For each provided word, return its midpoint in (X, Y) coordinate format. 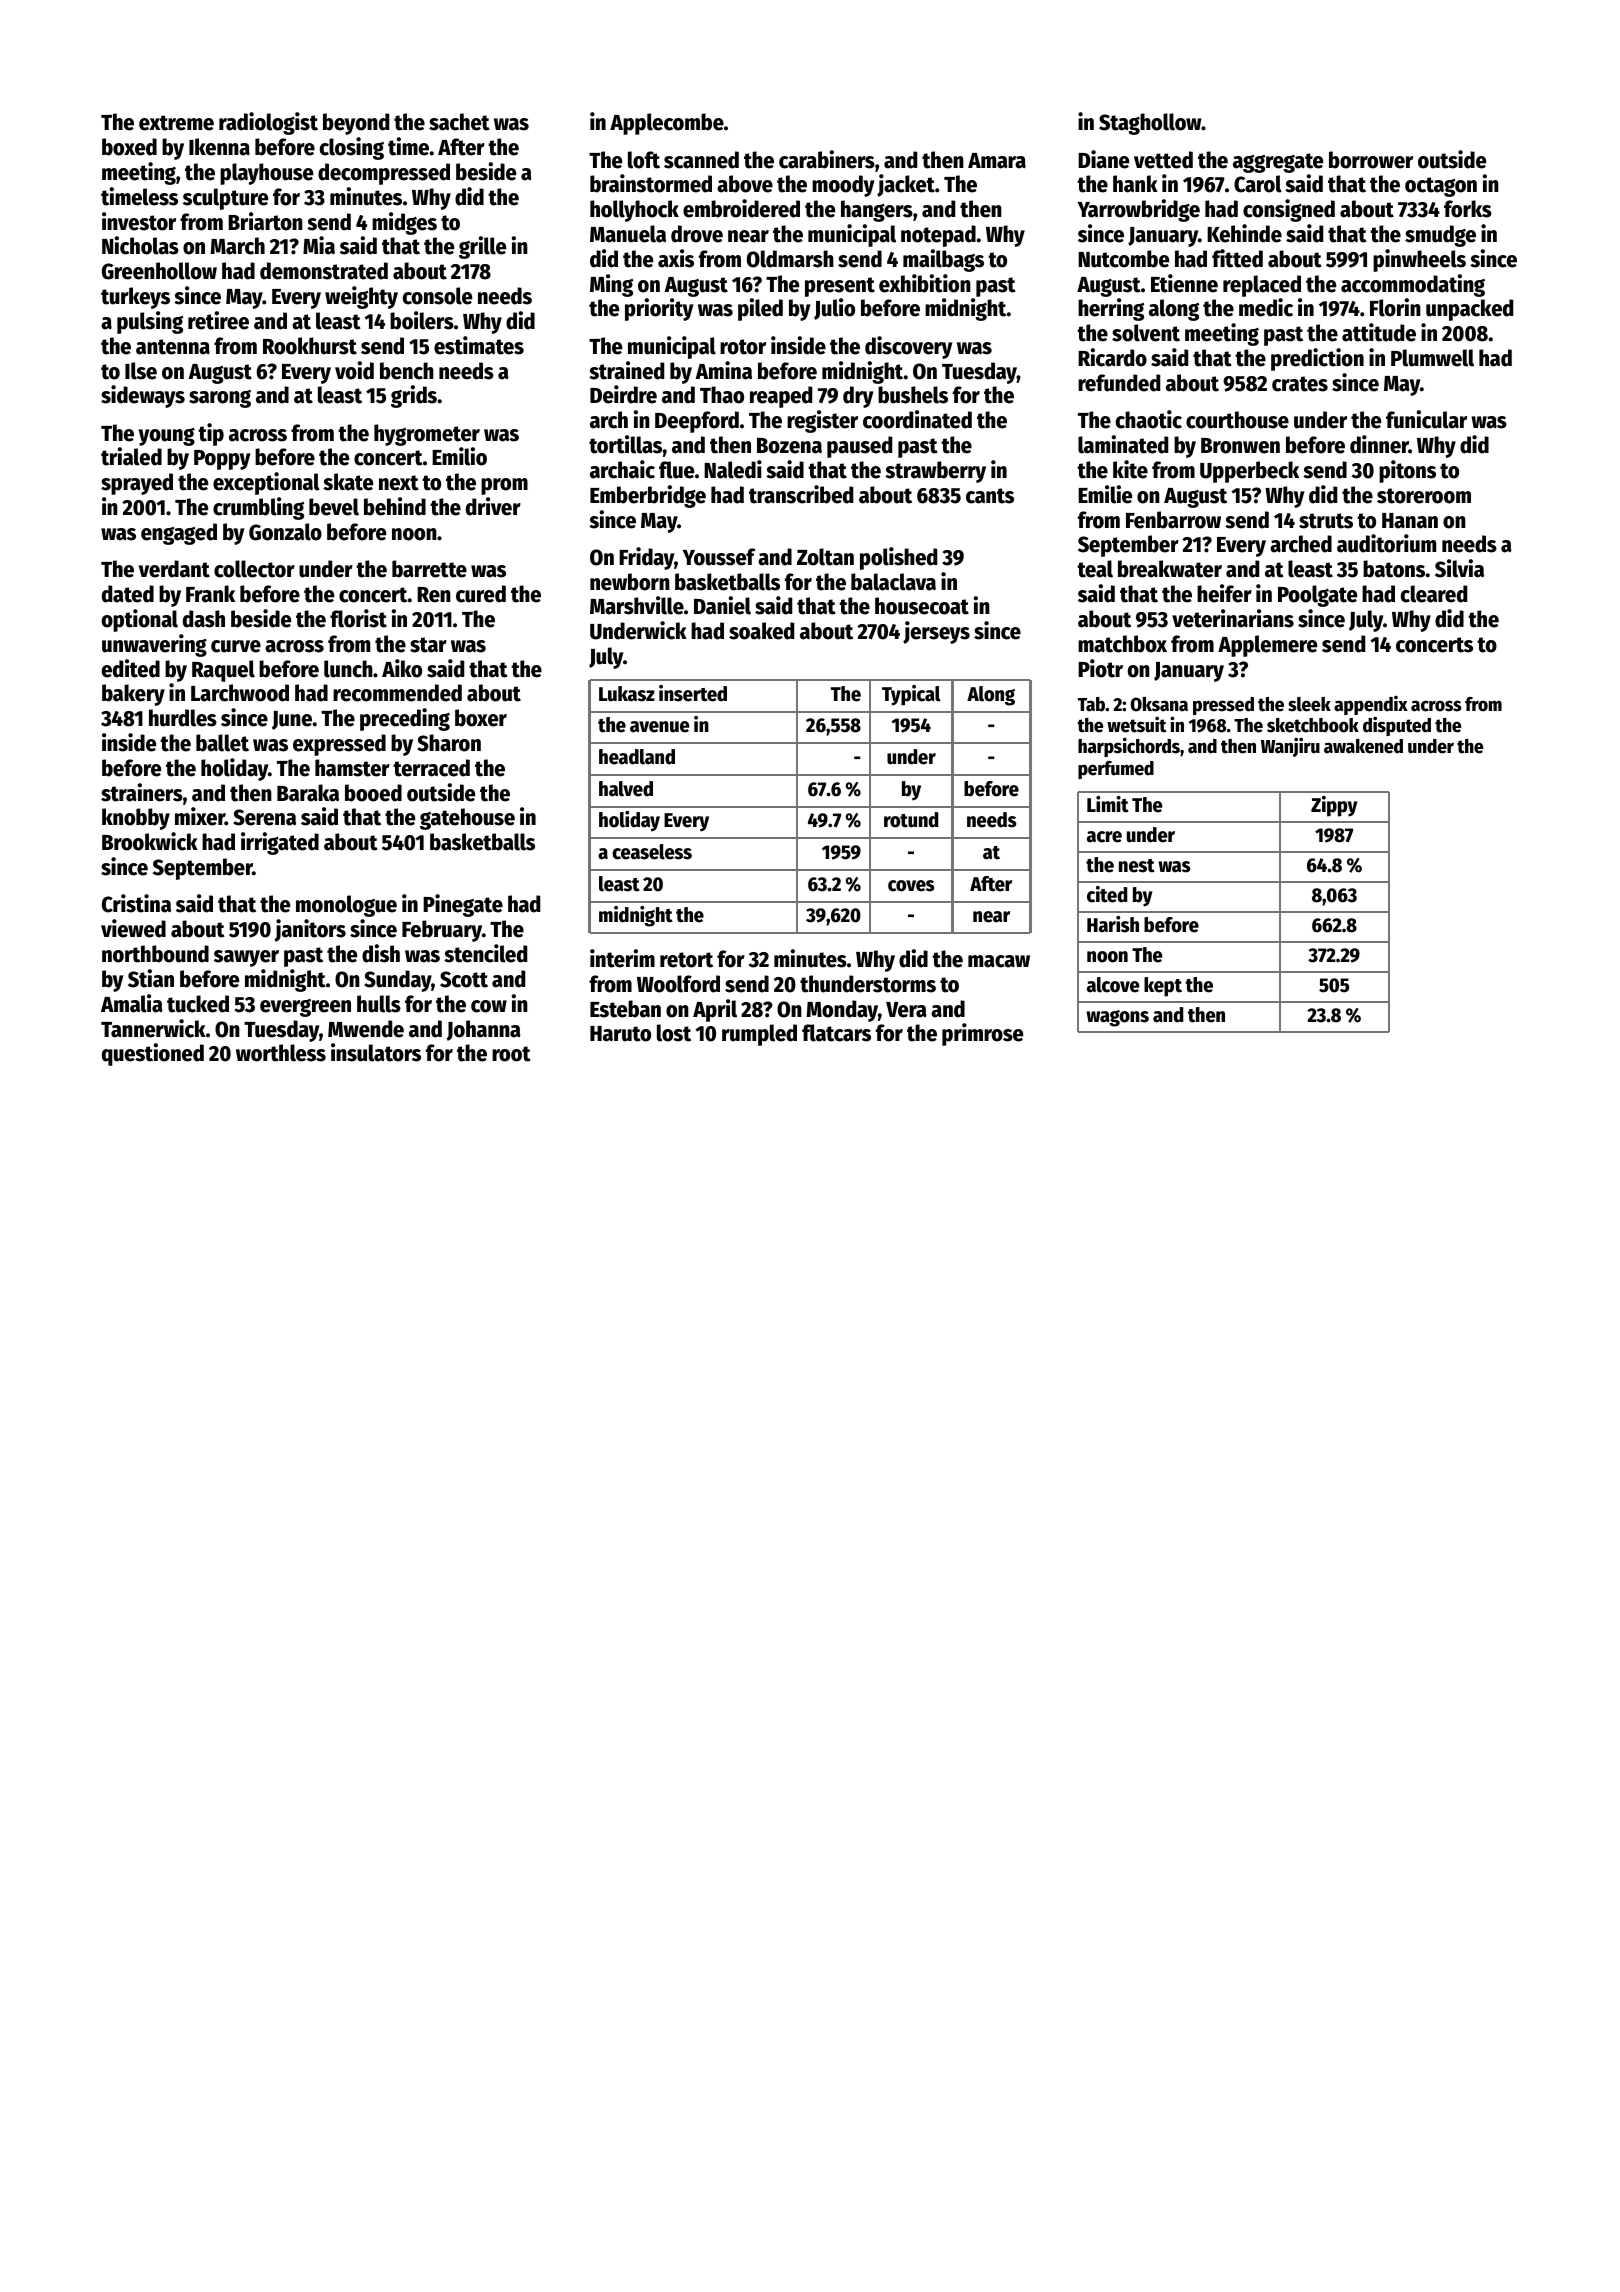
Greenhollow (159, 271)
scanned (701, 160)
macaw (999, 961)
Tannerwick (153, 1028)
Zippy (1334, 806)
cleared (1434, 594)
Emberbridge (648, 496)
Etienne (1184, 283)
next (399, 483)
